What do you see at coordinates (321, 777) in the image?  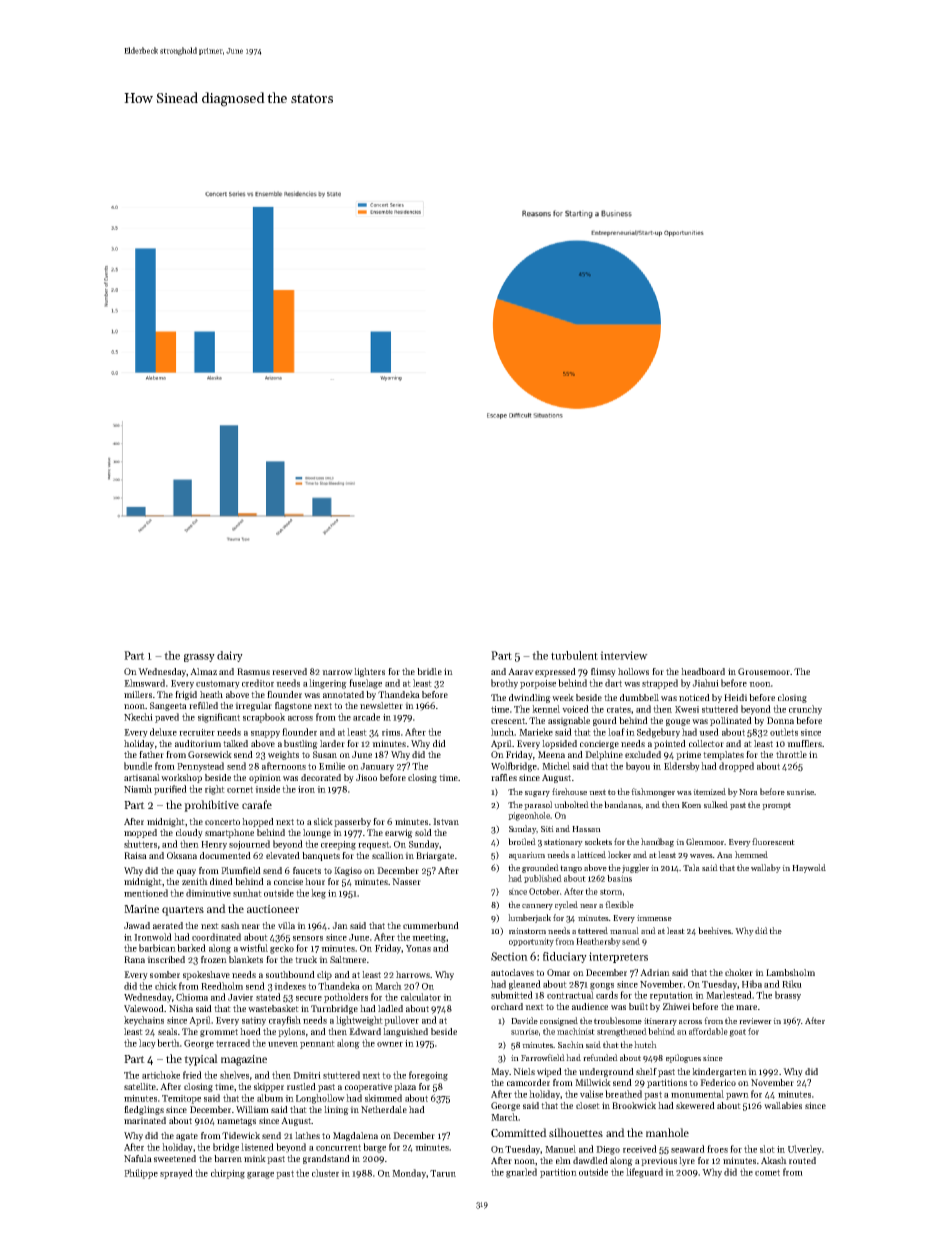 I see `decorated` at bounding box center [321, 777].
